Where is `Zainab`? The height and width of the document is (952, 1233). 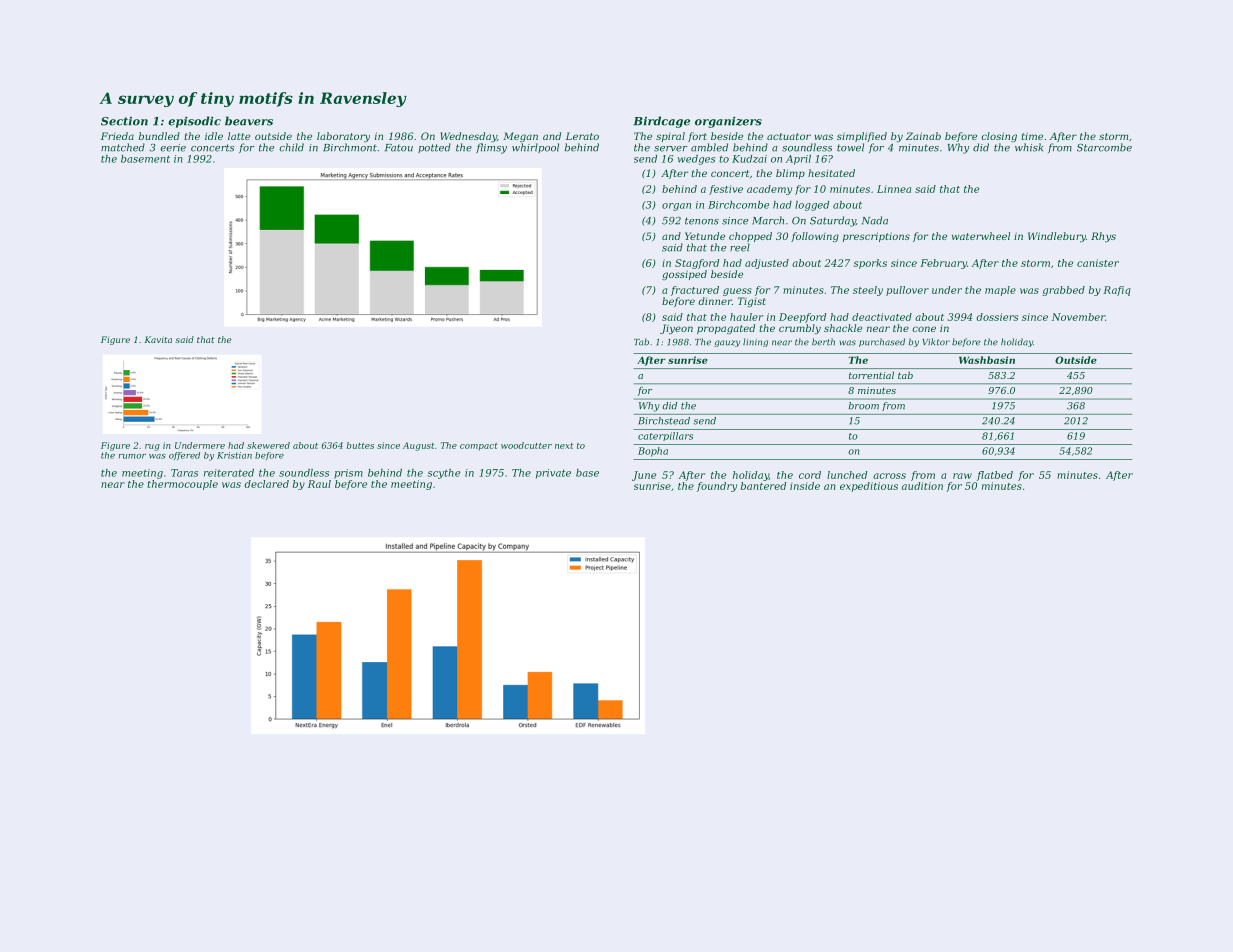
Zainab is located at coordinates (923, 136).
